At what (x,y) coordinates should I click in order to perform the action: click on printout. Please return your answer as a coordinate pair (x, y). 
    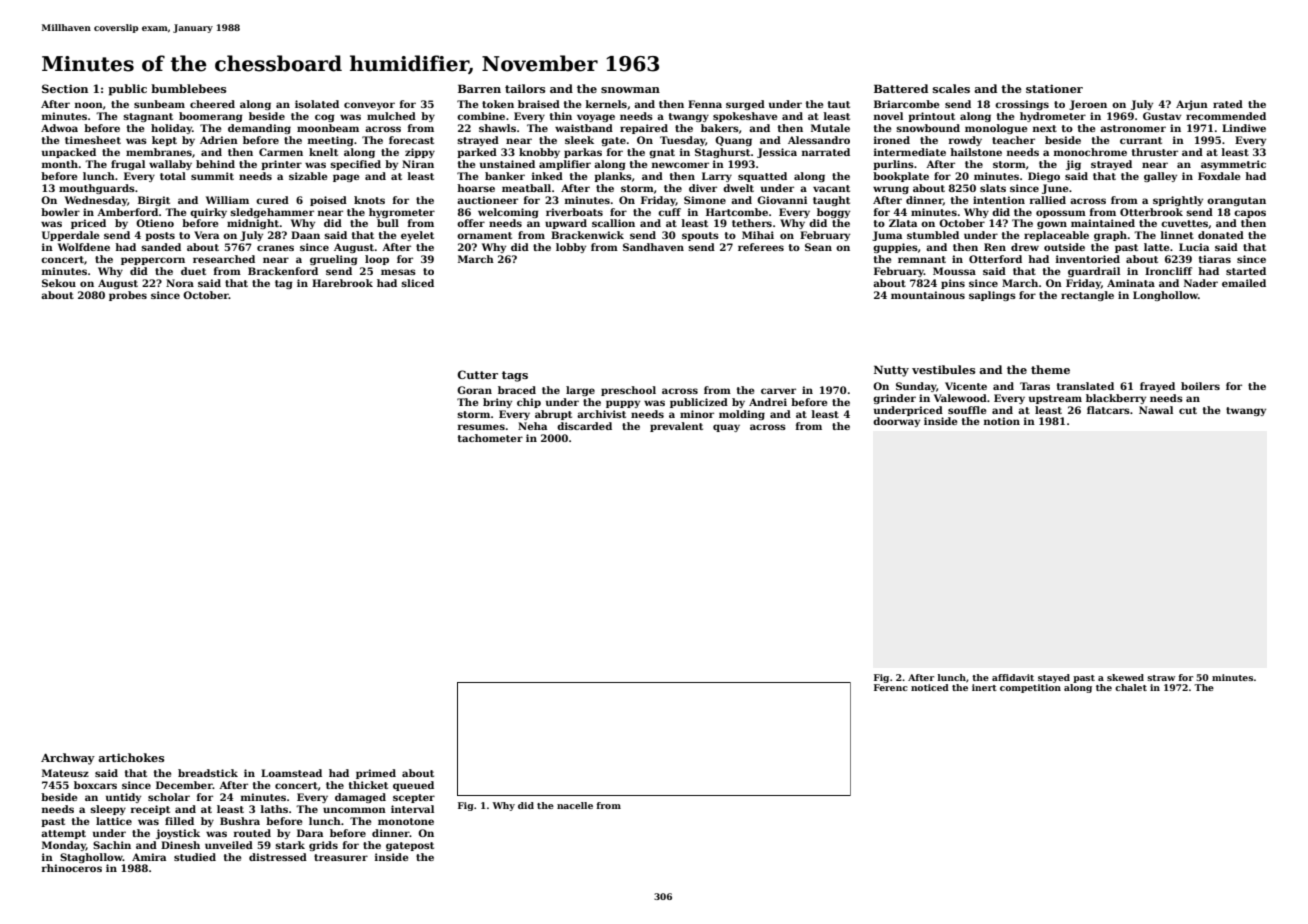
    Looking at the image, I should click on (931, 117).
